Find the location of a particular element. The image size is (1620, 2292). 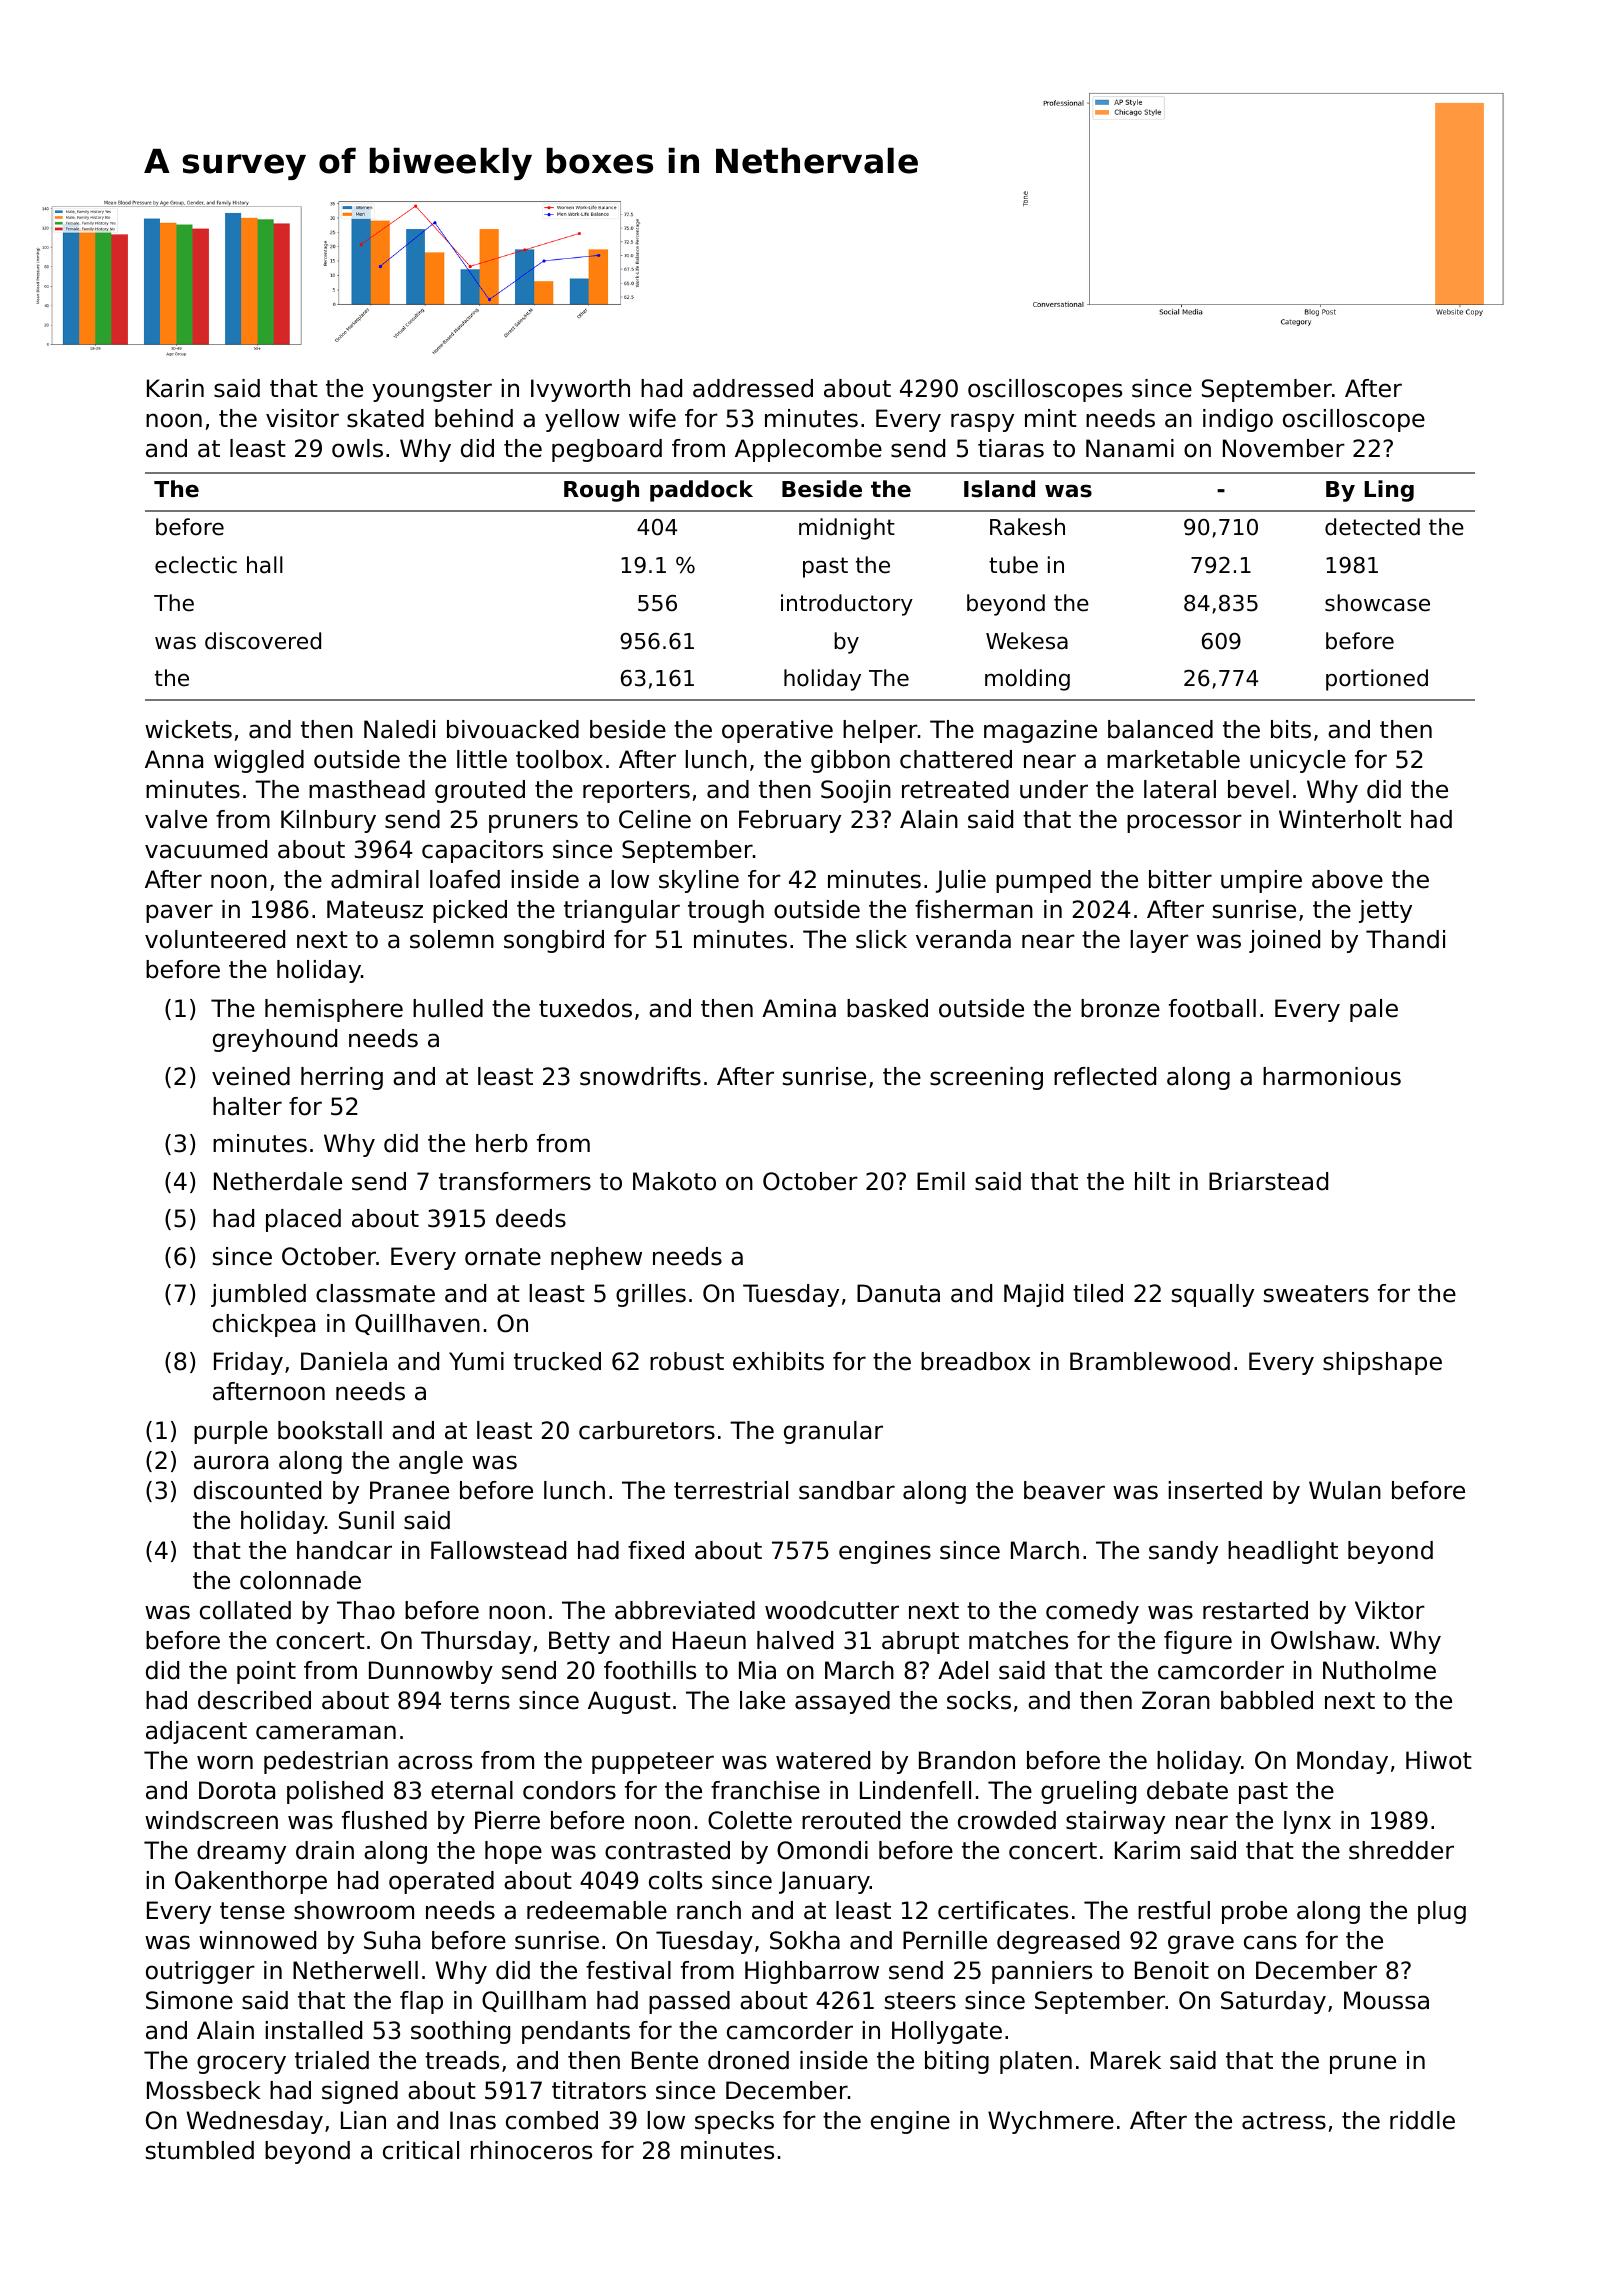

specks is located at coordinates (734, 2122).
